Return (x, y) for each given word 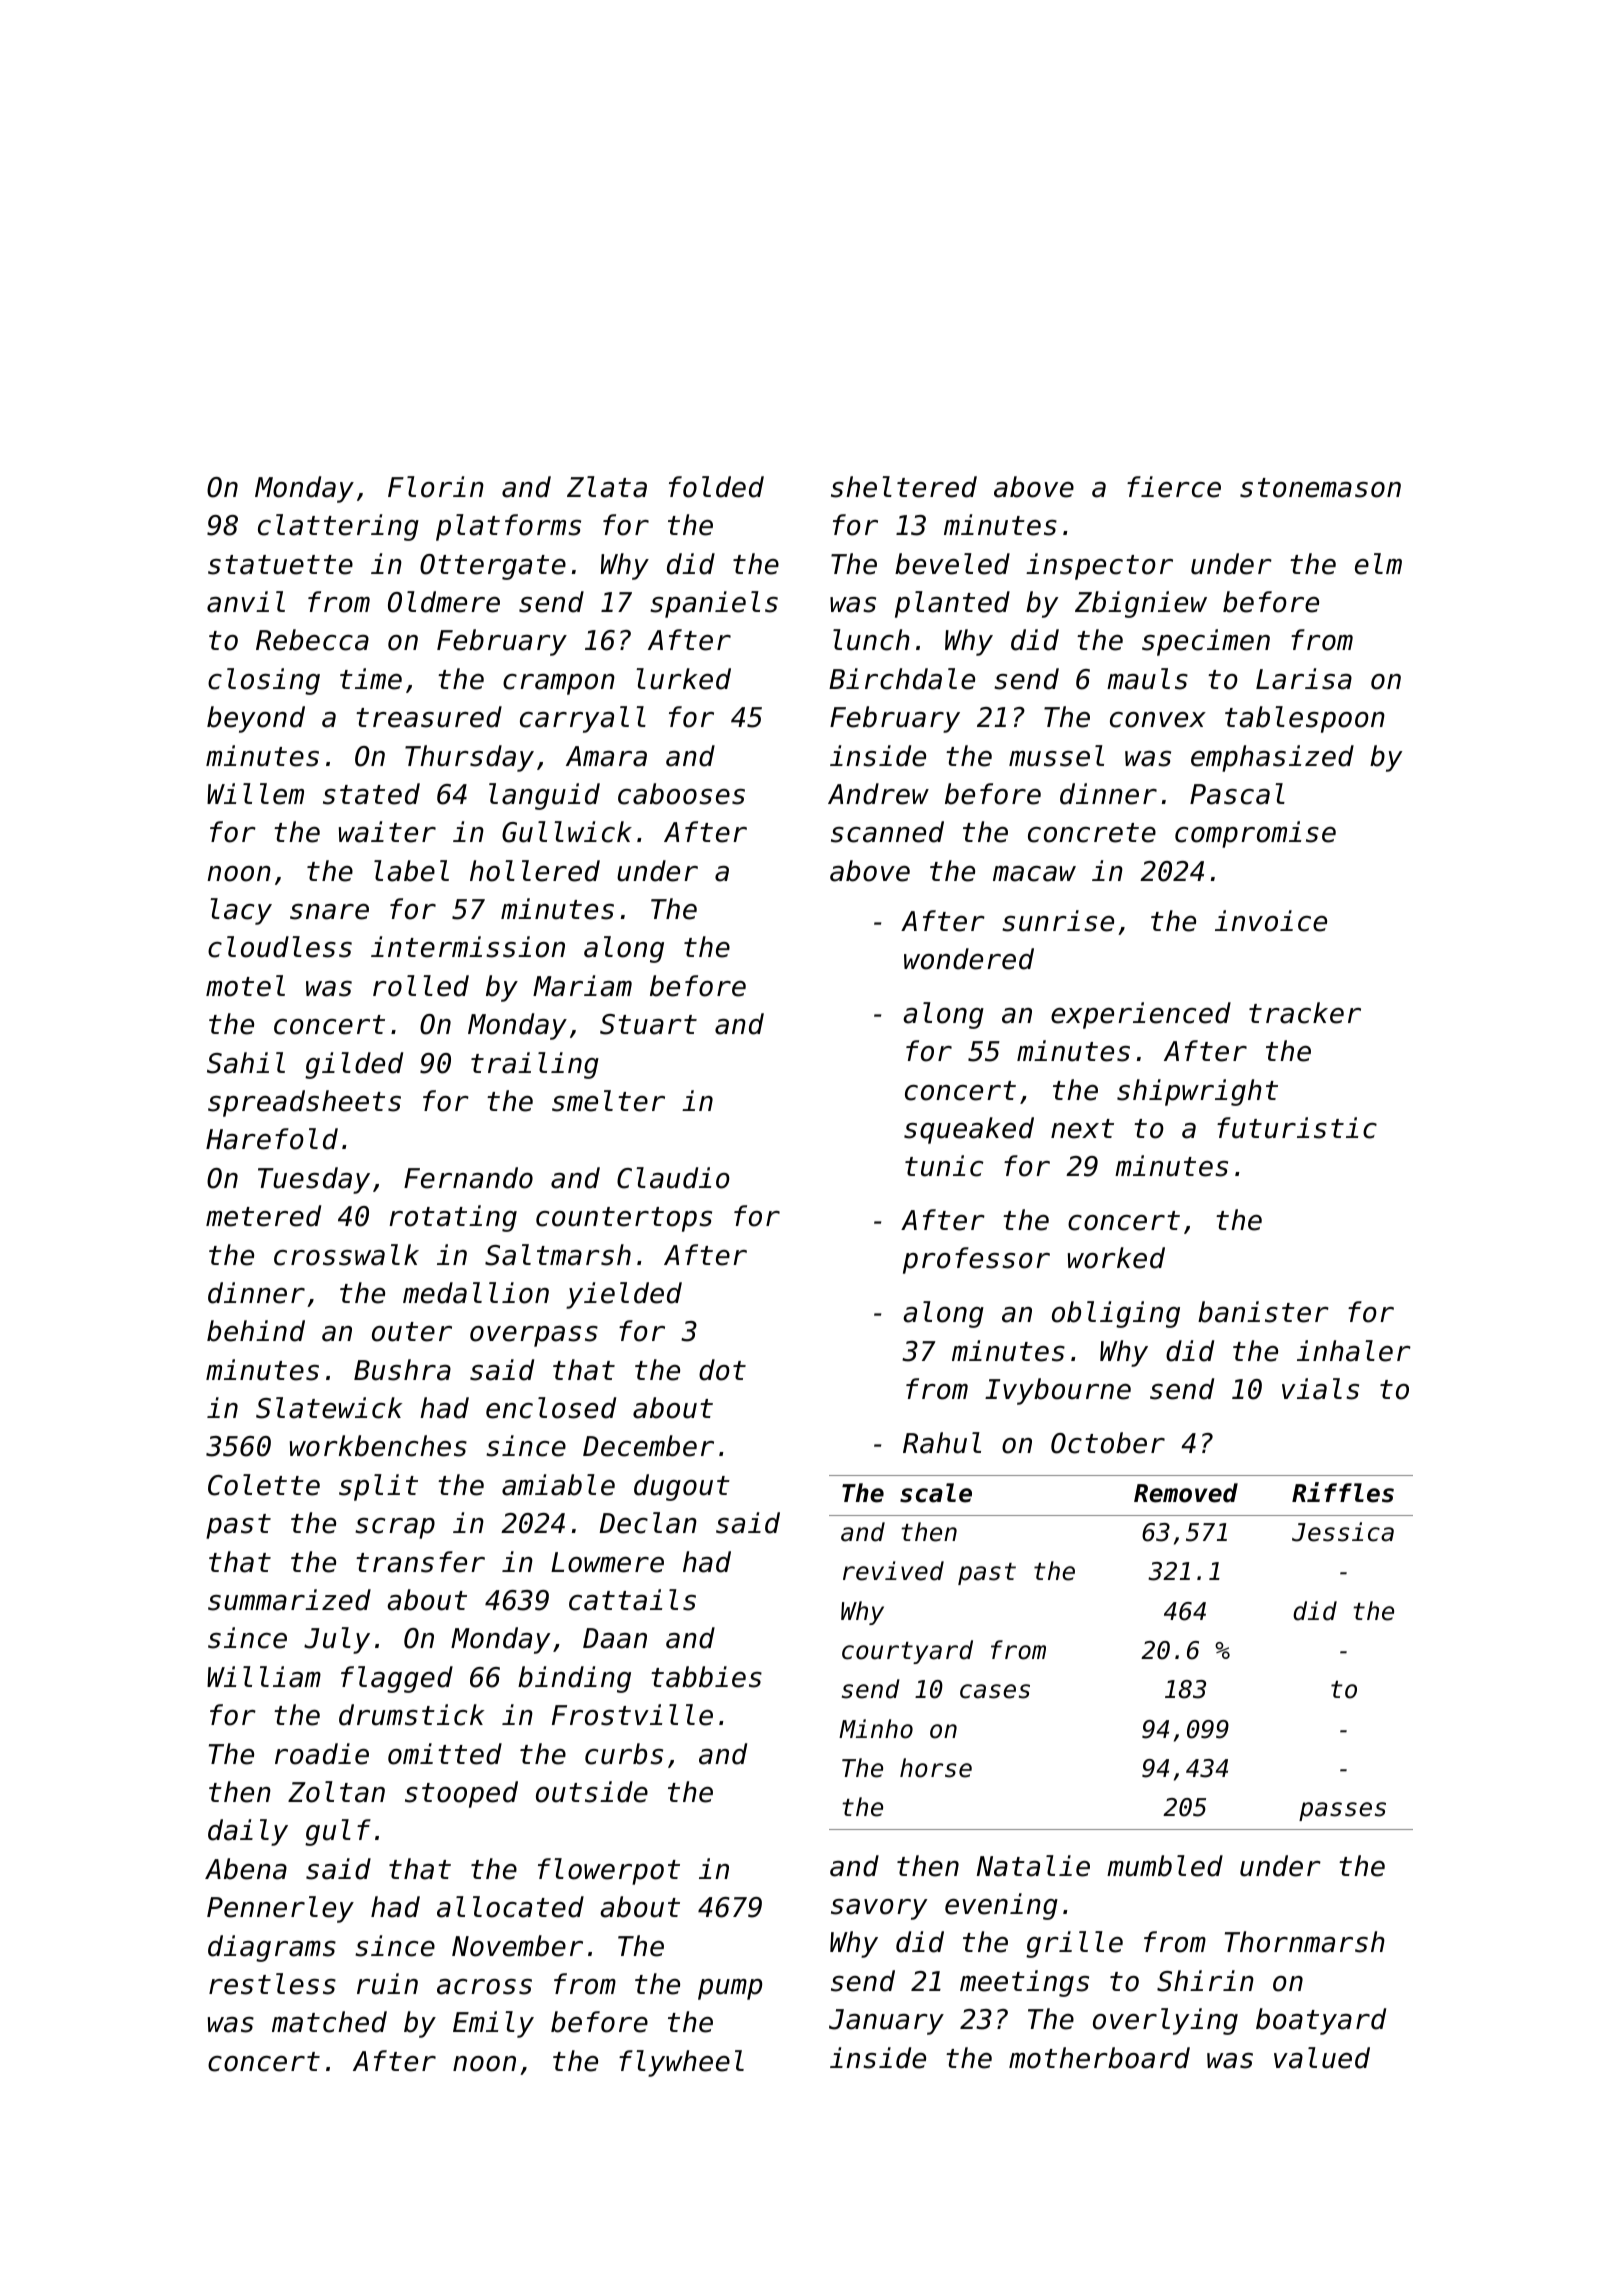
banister (1263, 1312)
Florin (436, 487)
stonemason (1320, 488)
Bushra (402, 1370)
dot (722, 1370)
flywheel (681, 2063)
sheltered (904, 487)
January (886, 2022)
